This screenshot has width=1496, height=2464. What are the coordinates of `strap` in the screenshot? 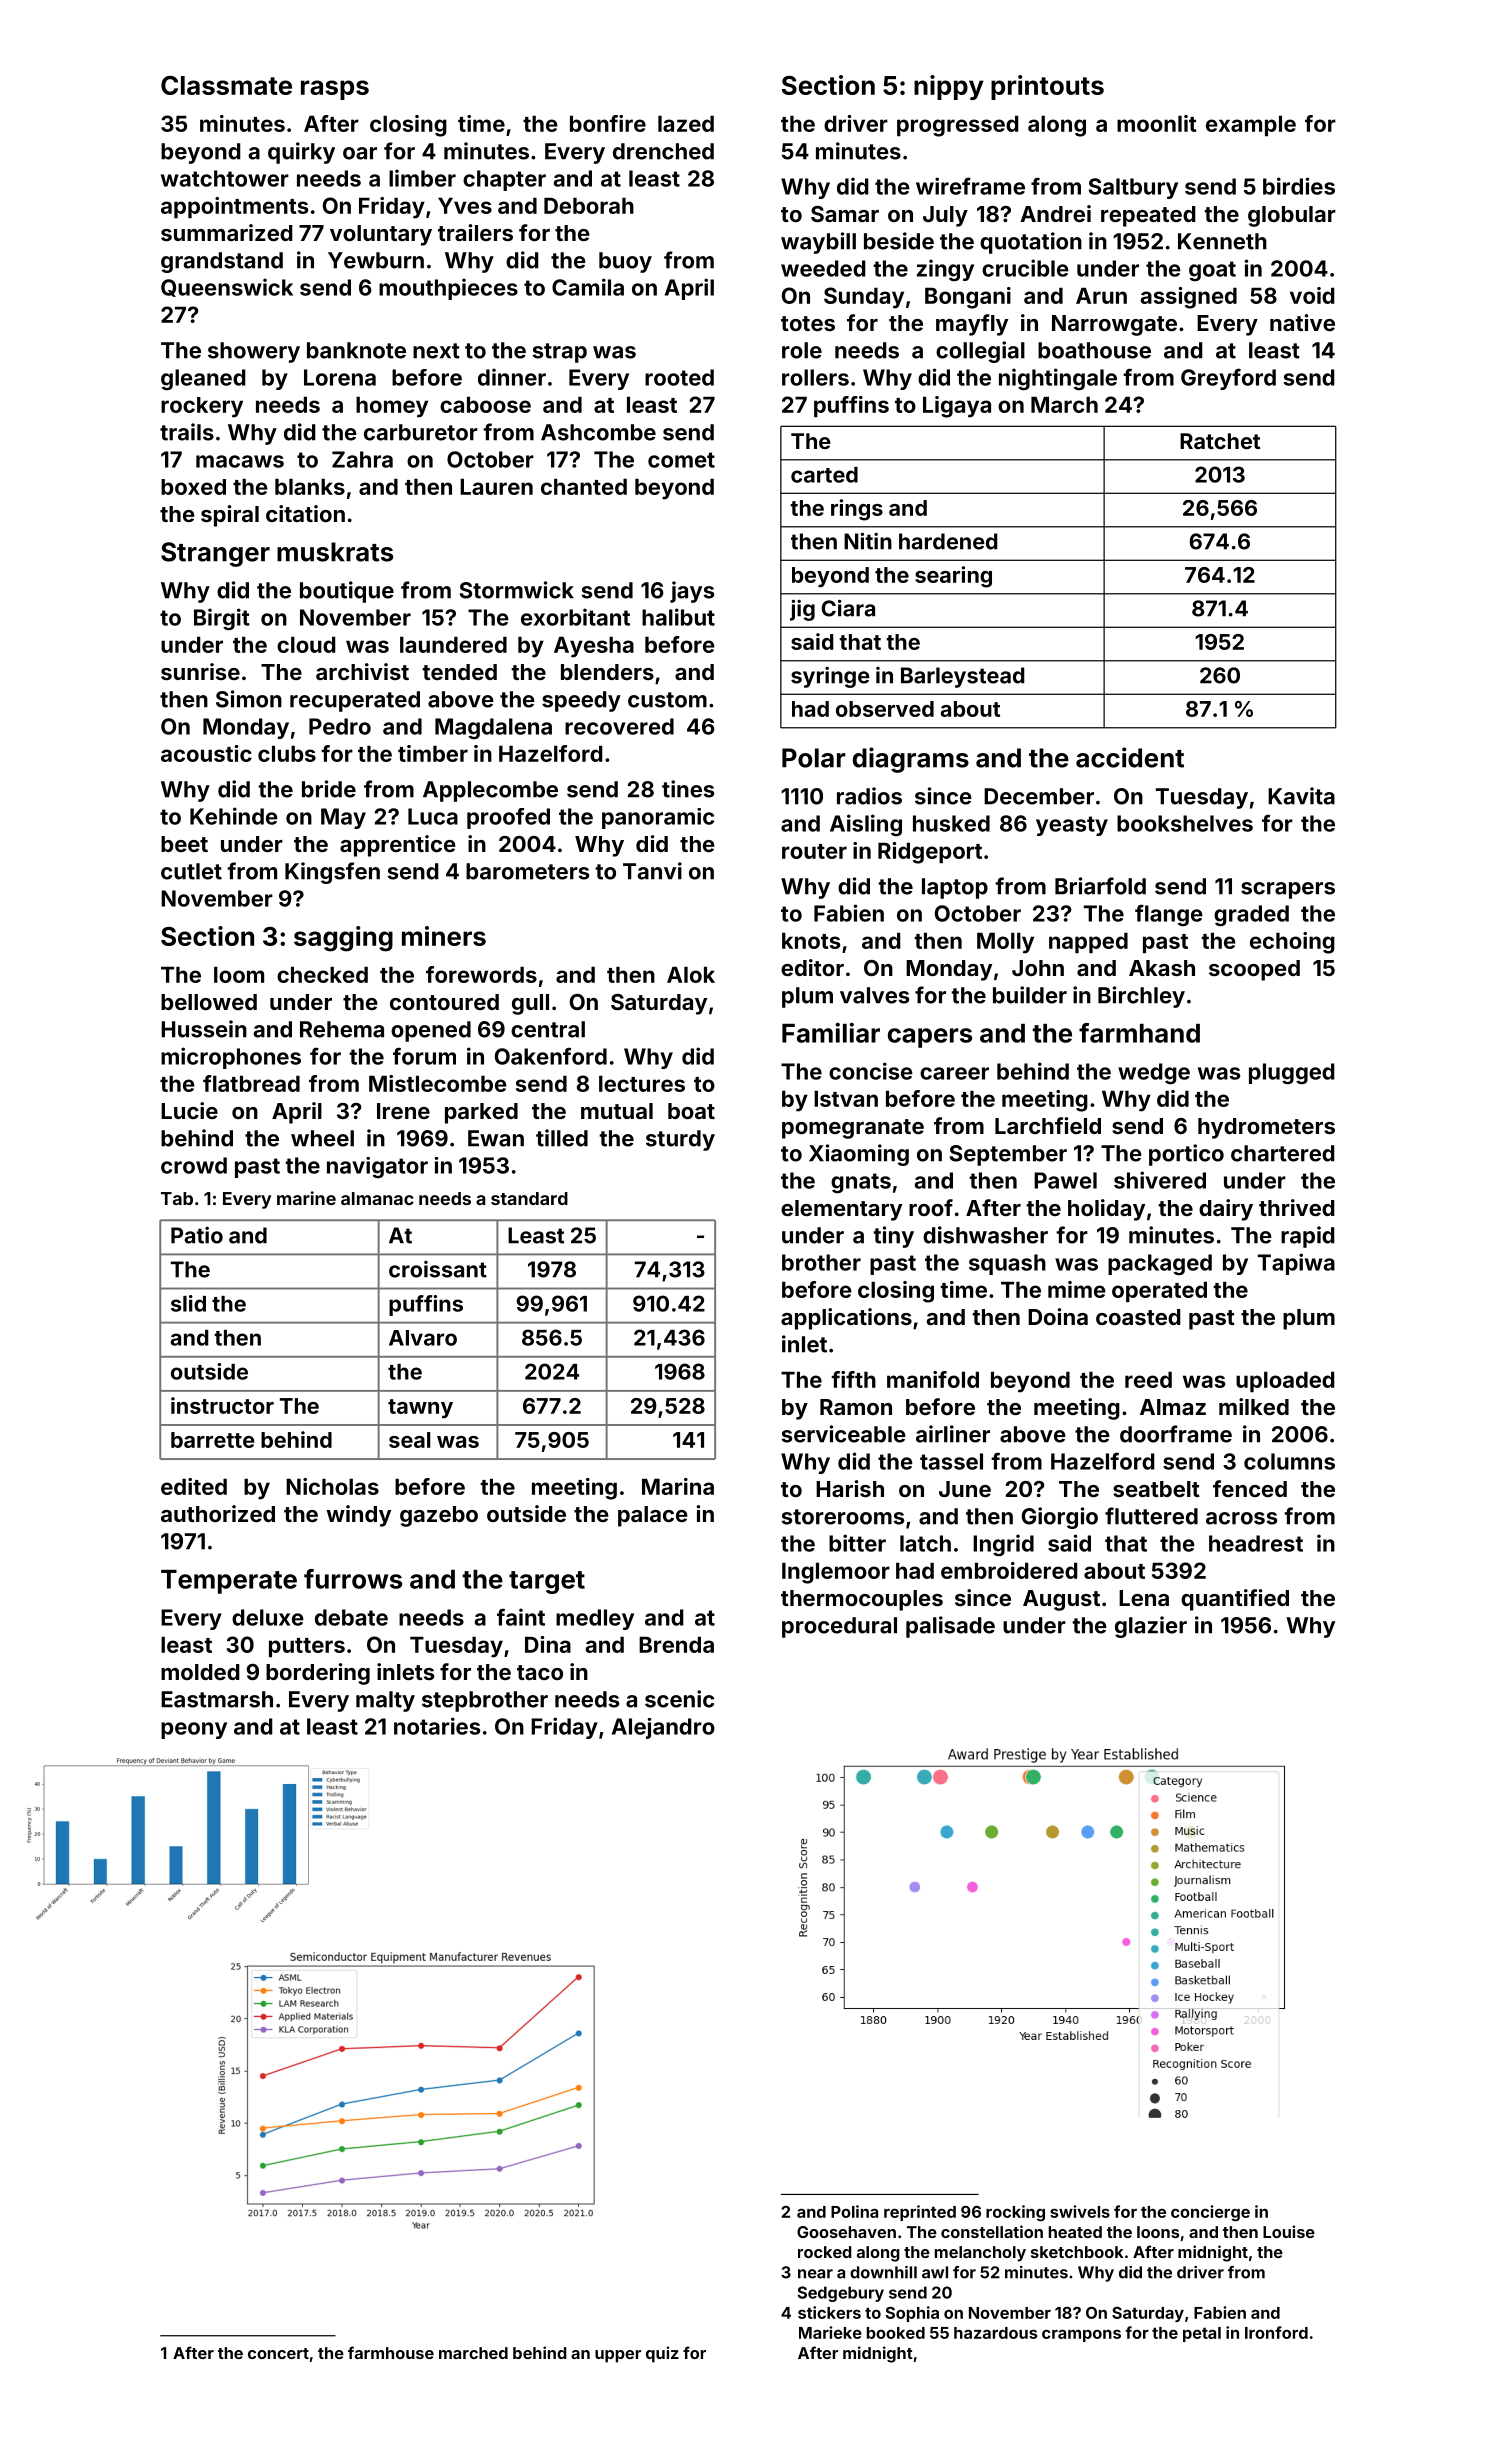 It's located at (559, 353).
